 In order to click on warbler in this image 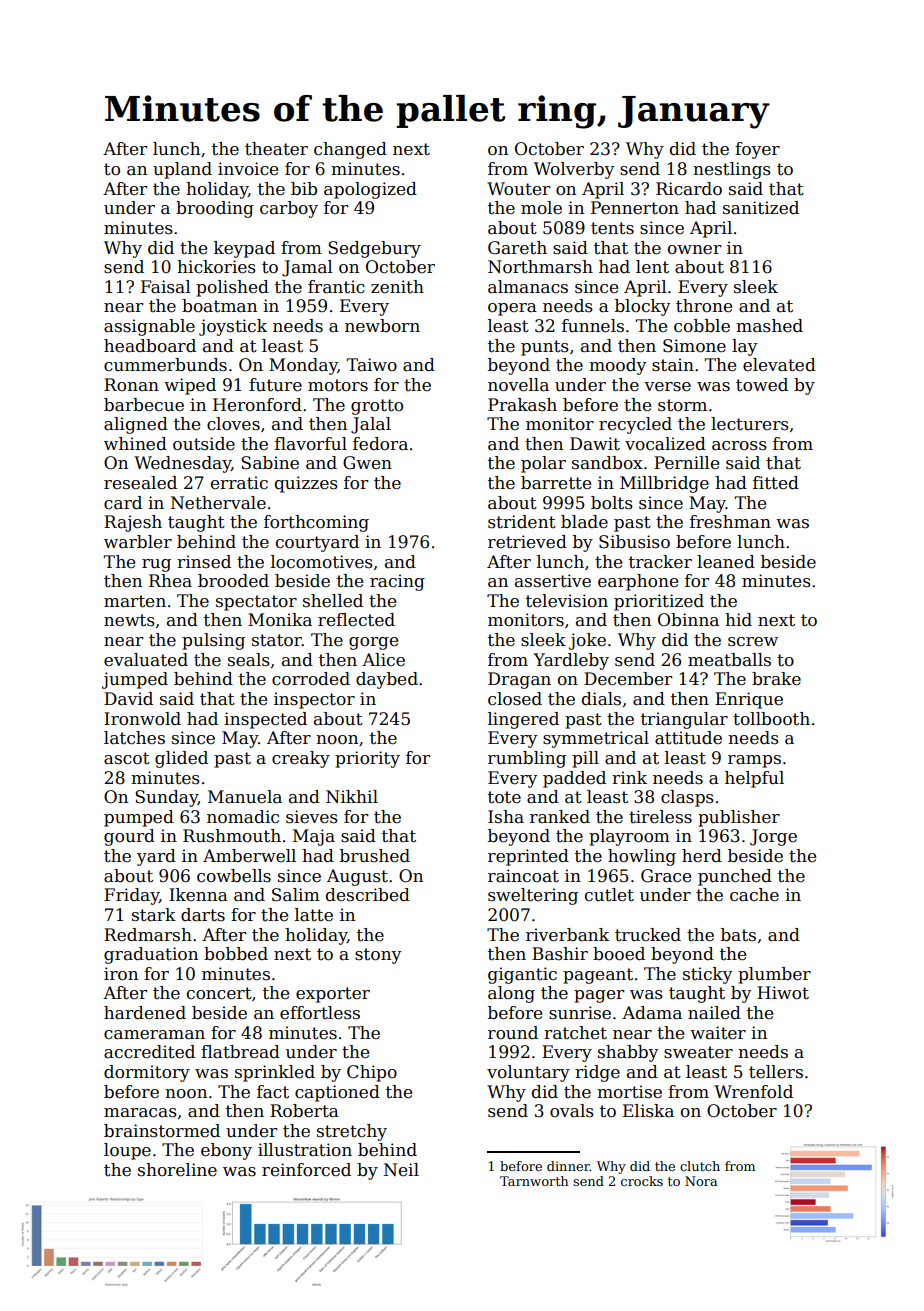, I will do `click(138, 542)`.
